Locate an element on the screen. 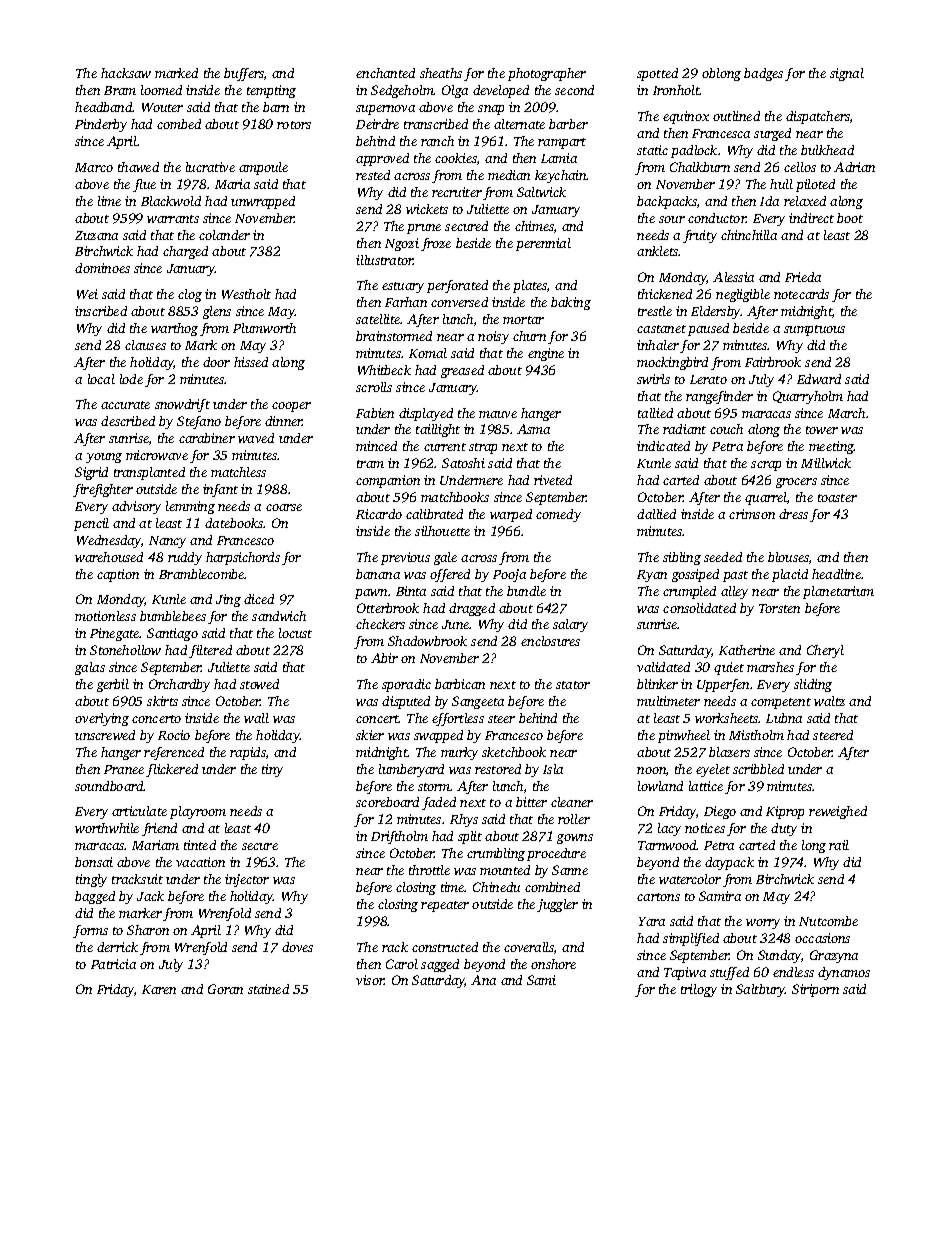 This screenshot has width=952, height=1233. static is located at coordinates (652, 150).
